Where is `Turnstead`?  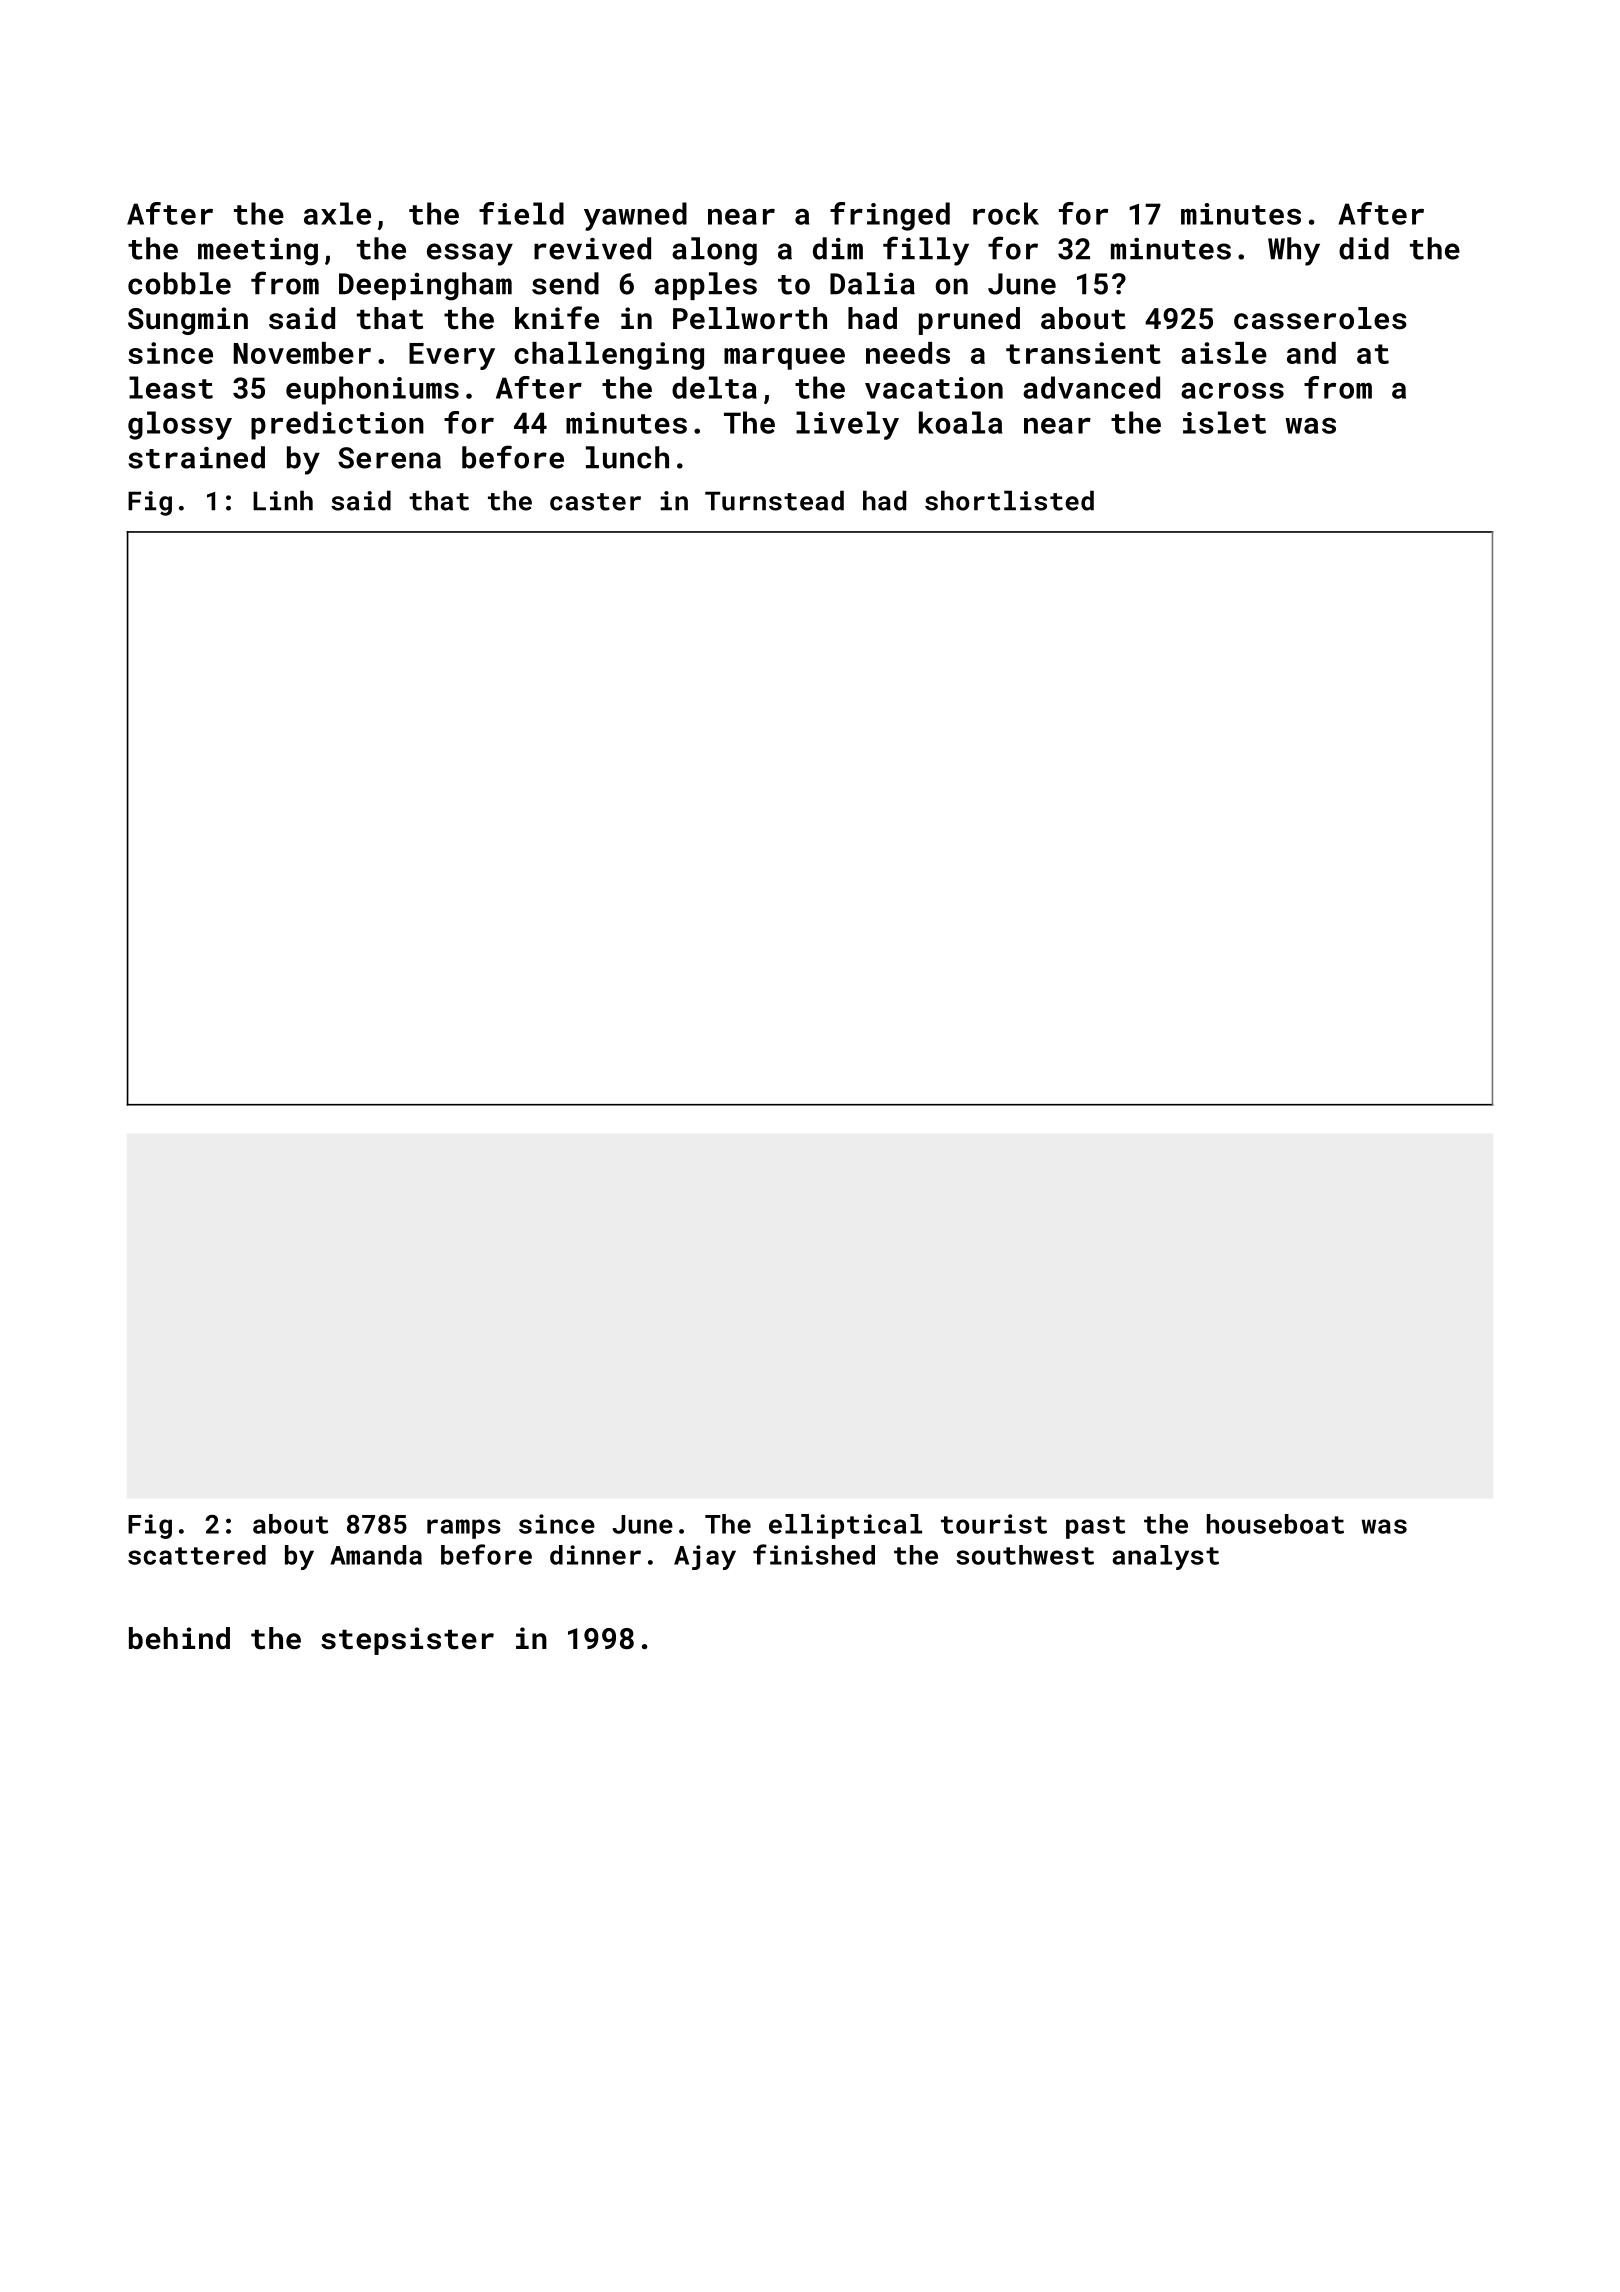
Turnstead is located at coordinates (774, 500).
